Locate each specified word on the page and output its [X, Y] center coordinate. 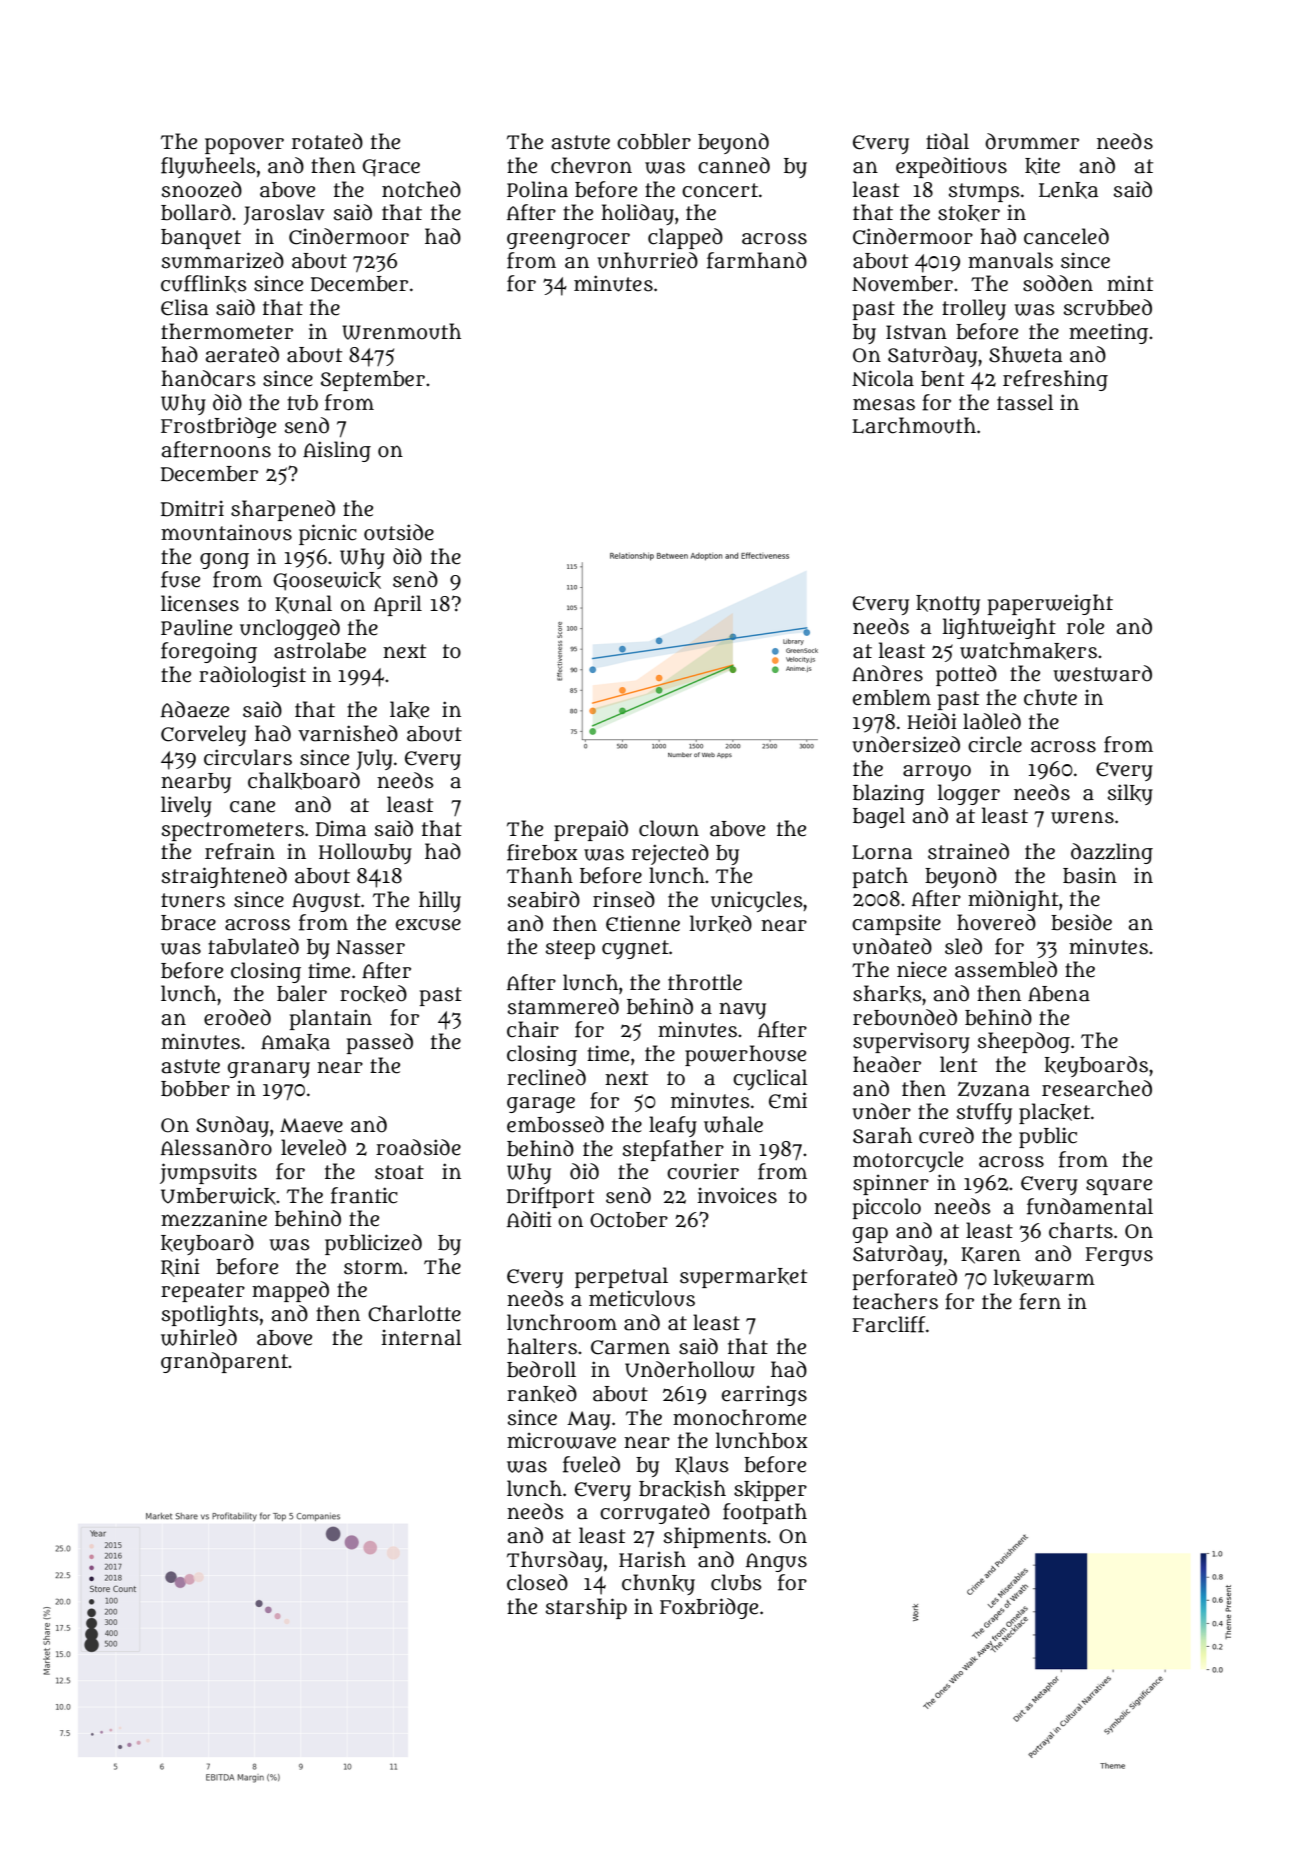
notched [421, 189]
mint [1130, 283]
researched [1097, 1088]
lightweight [999, 628]
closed [537, 1582]
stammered [563, 1006]
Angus [776, 1562]
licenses [200, 603]
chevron [591, 165]
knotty [948, 605]
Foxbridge [709, 1608]
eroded [237, 1017]
